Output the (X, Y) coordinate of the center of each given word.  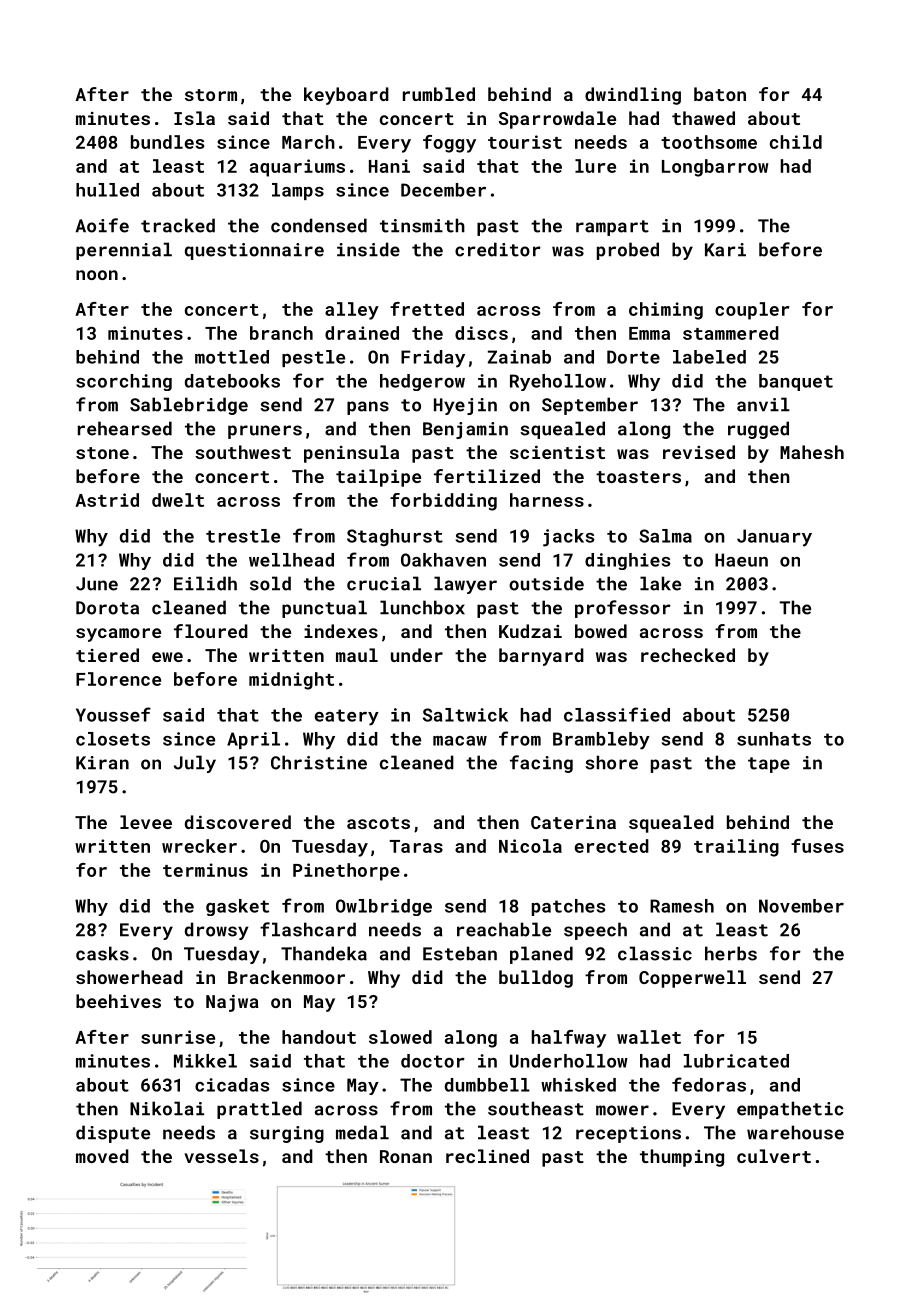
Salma (665, 536)
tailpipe (378, 478)
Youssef (113, 714)
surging (287, 1134)
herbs (731, 953)
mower (622, 1110)
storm (211, 95)
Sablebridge (189, 406)
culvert (774, 1156)
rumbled (439, 94)
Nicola (530, 846)
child (796, 142)
